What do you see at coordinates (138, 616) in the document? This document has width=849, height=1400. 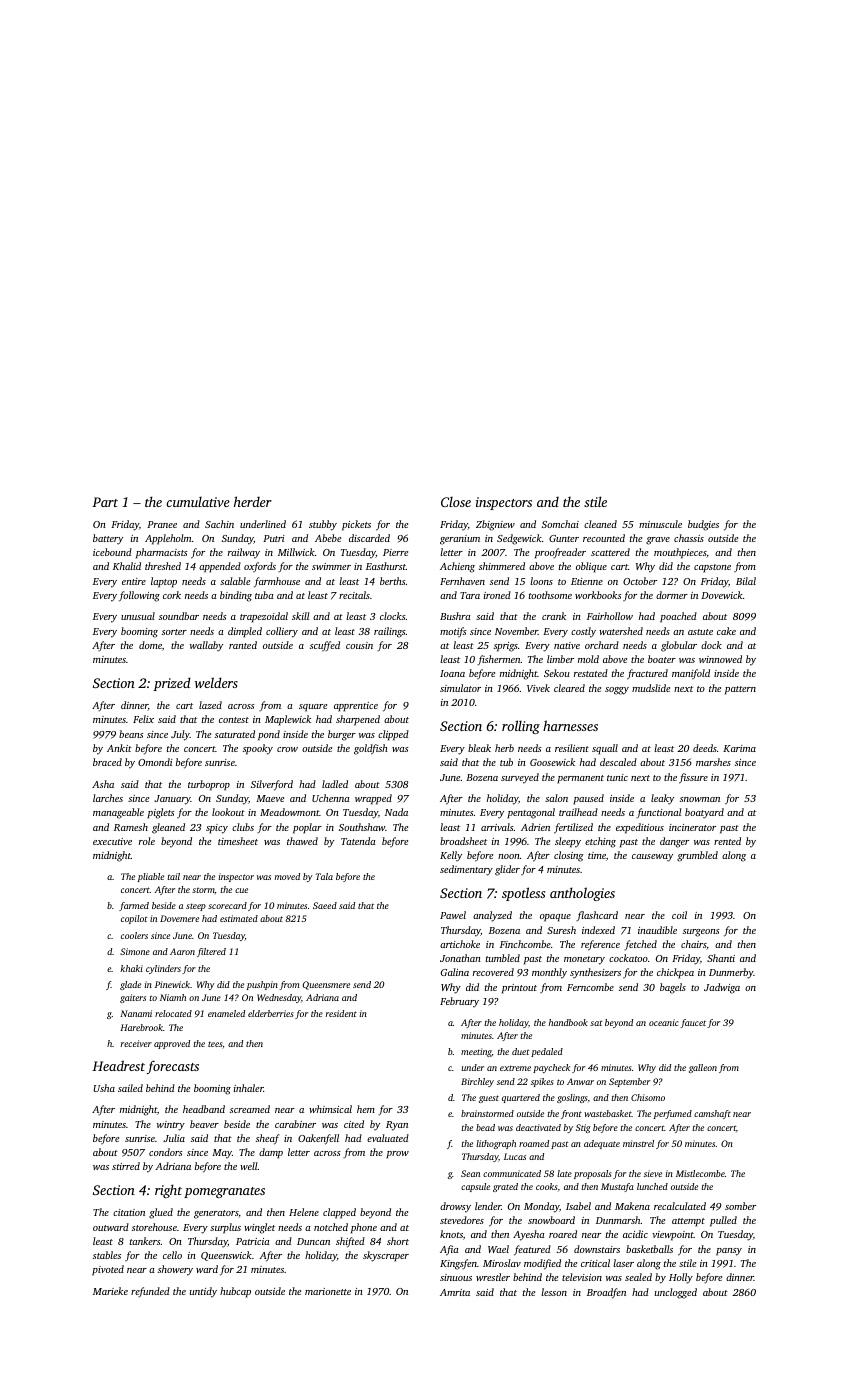 I see `unusual` at bounding box center [138, 616].
